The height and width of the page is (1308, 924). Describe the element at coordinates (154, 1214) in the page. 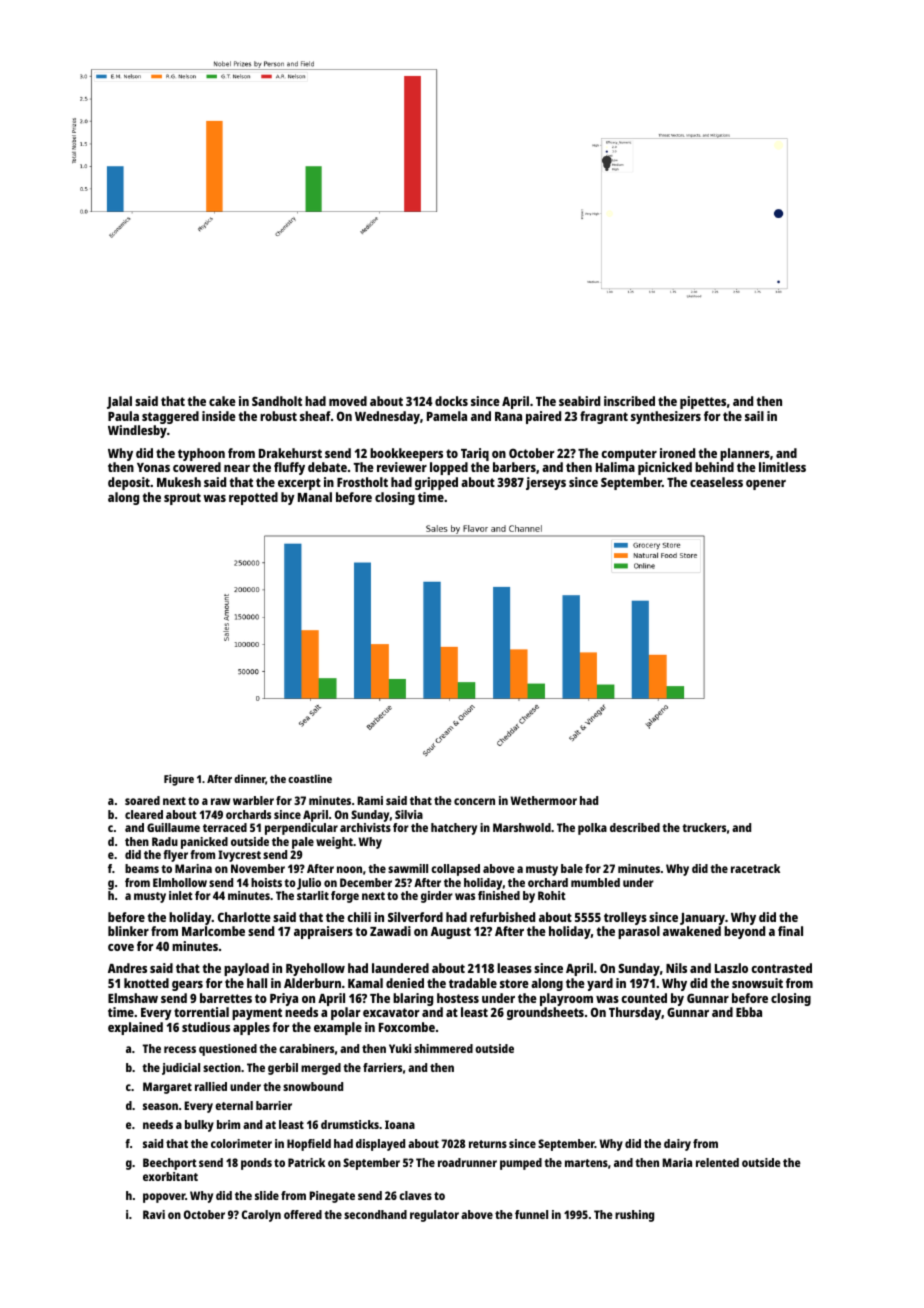

I see `Ravi` at that location.
